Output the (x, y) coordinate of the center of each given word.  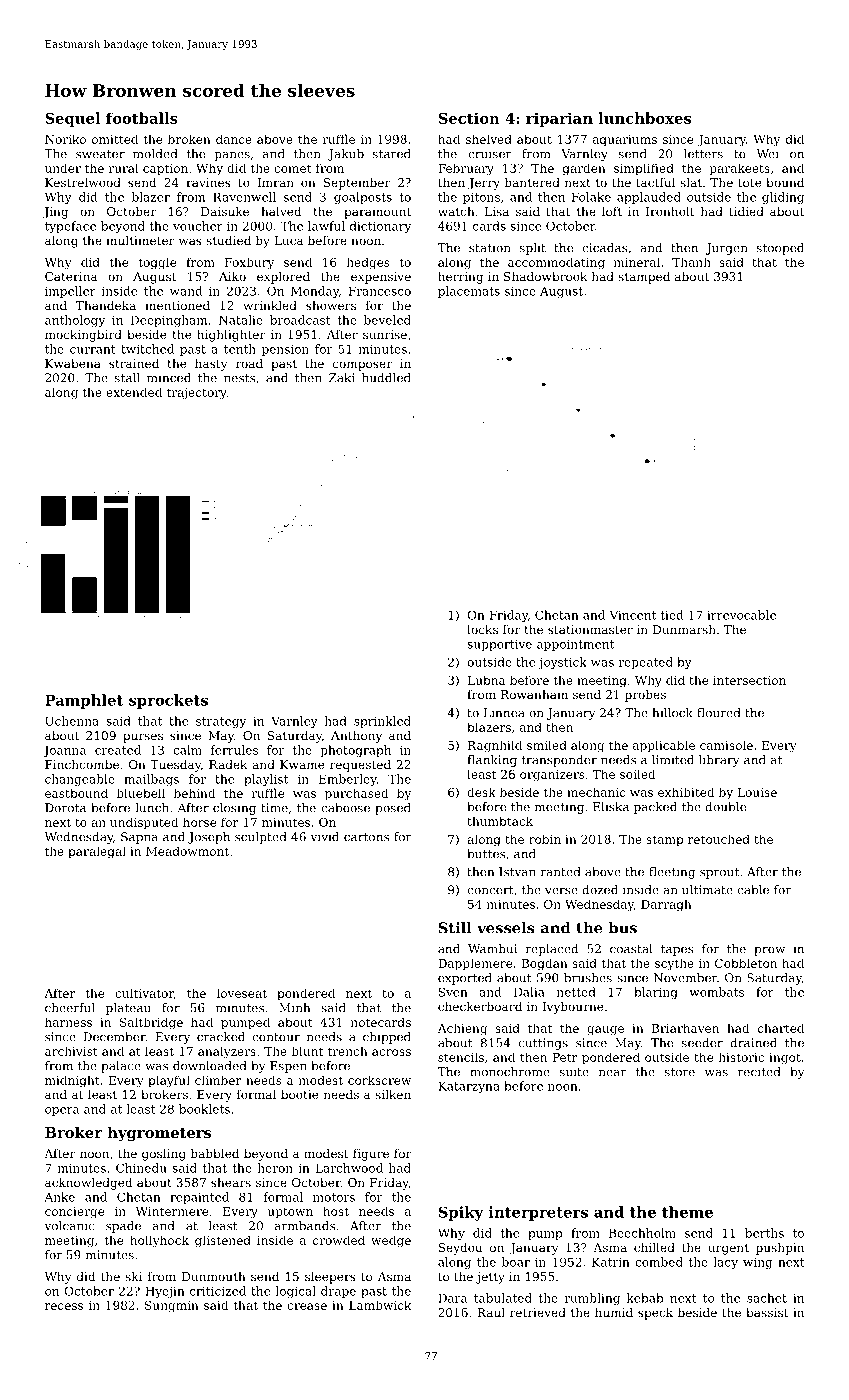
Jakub (346, 155)
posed (393, 809)
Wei (767, 154)
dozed (600, 890)
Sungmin (172, 1307)
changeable (80, 780)
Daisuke (225, 211)
